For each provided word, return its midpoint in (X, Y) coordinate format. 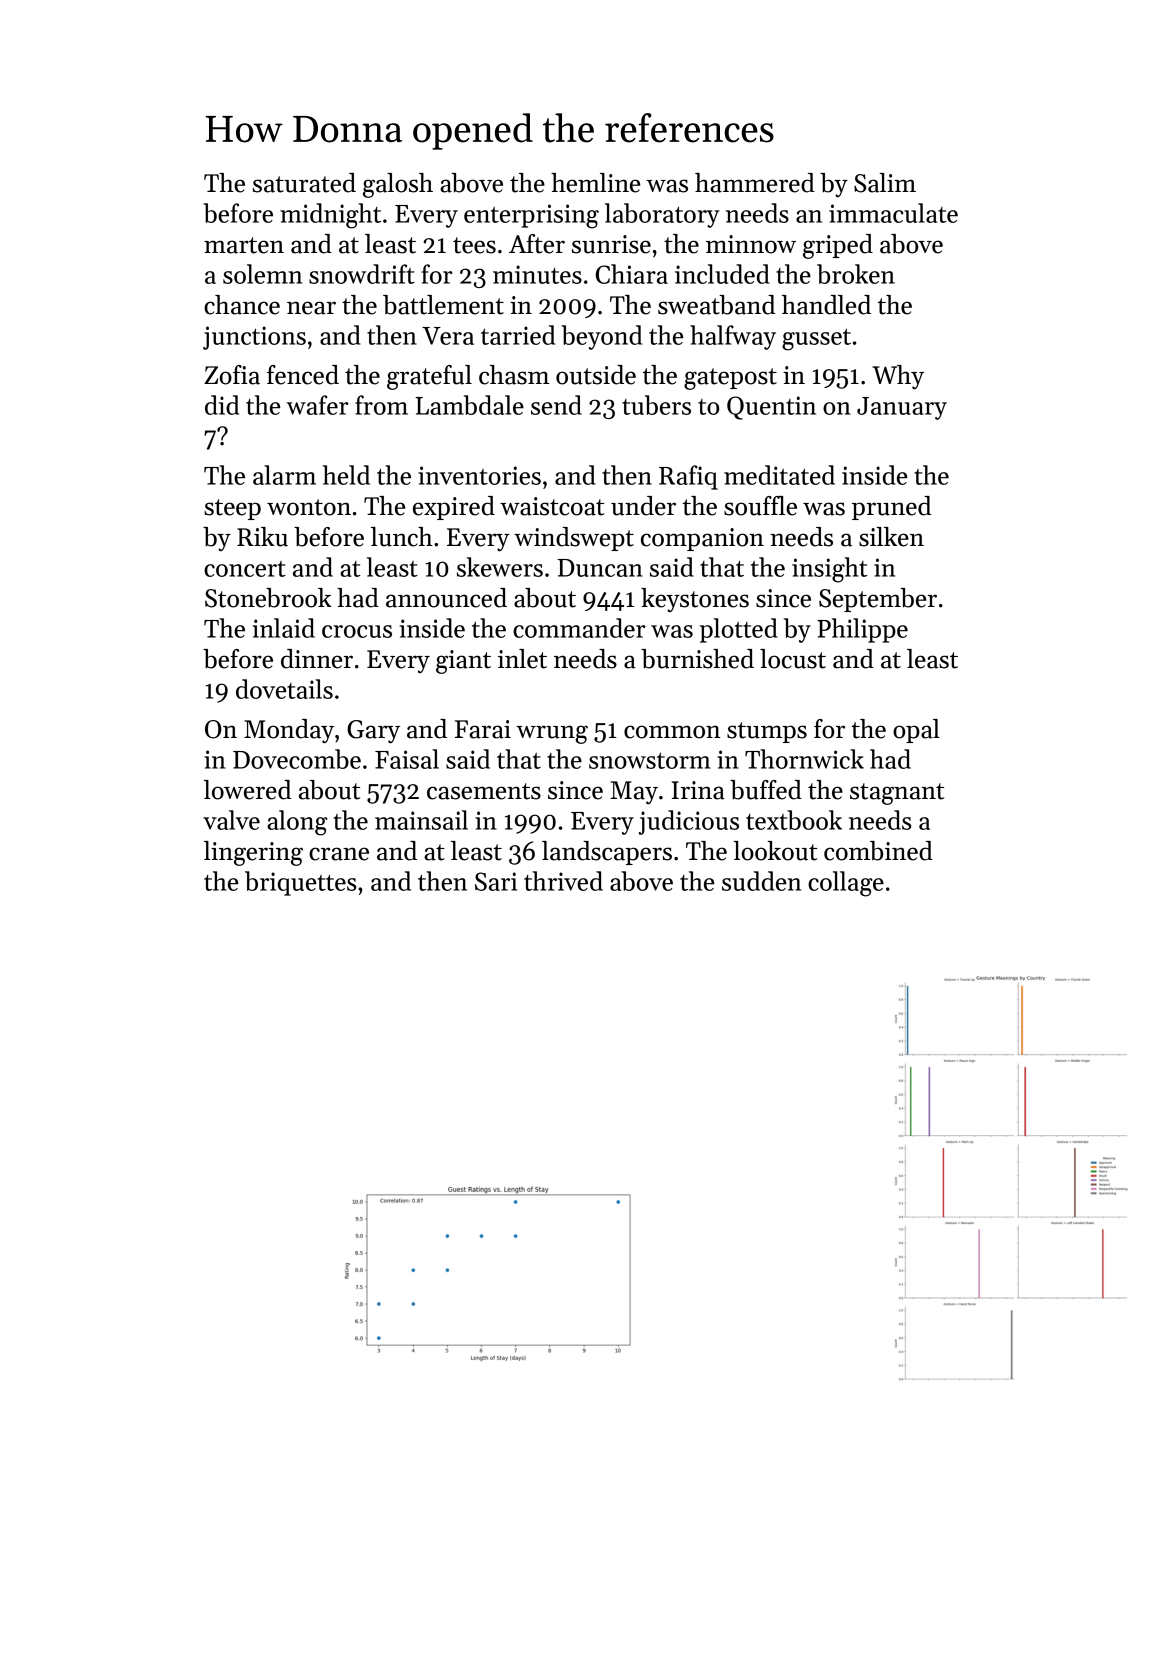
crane (339, 854)
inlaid (284, 628)
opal (916, 731)
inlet (522, 659)
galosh (398, 185)
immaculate (893, 213)
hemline (595, 183)
